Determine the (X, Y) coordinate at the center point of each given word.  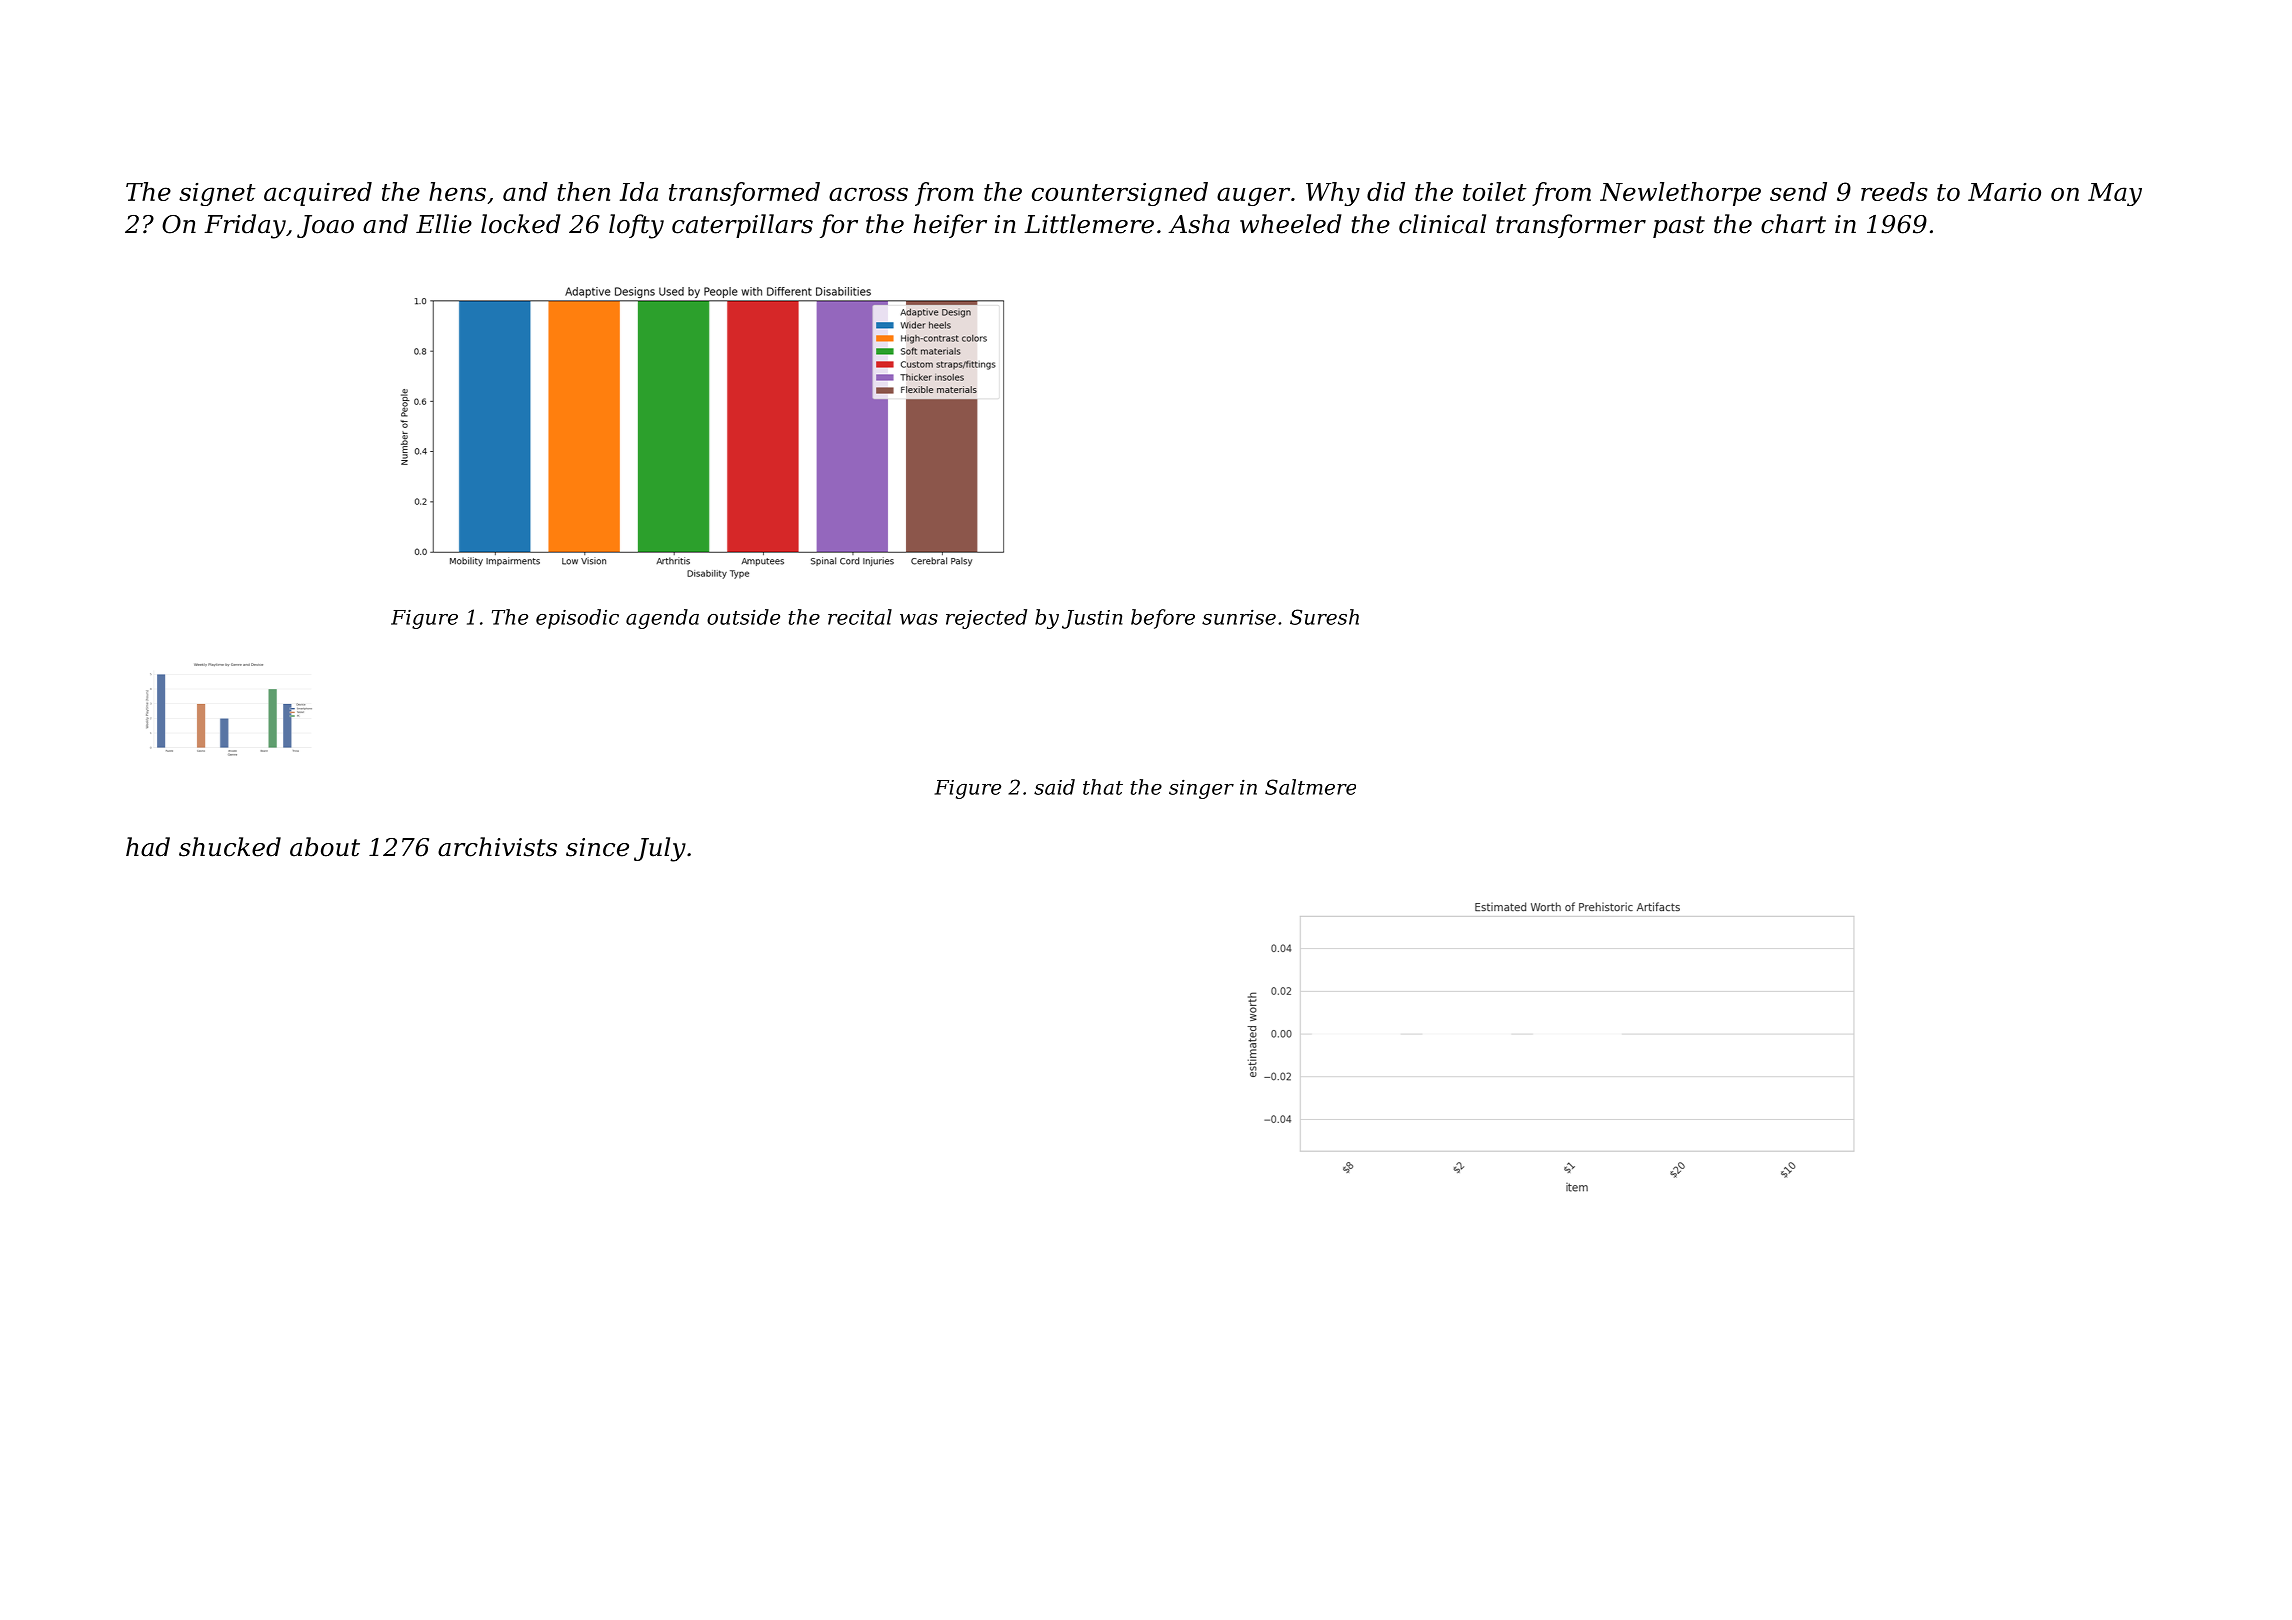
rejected (986, 619)
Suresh (1324, 617)
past (1679, 227)
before (1163, 619)
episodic (577, 619)
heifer (950, 226)
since (597, 847)
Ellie (444, 224)
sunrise (1239, 617)
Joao (325, 226)
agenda (662, 619)
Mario (2004, 192)
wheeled (1290, 224)
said (1054, 787)
